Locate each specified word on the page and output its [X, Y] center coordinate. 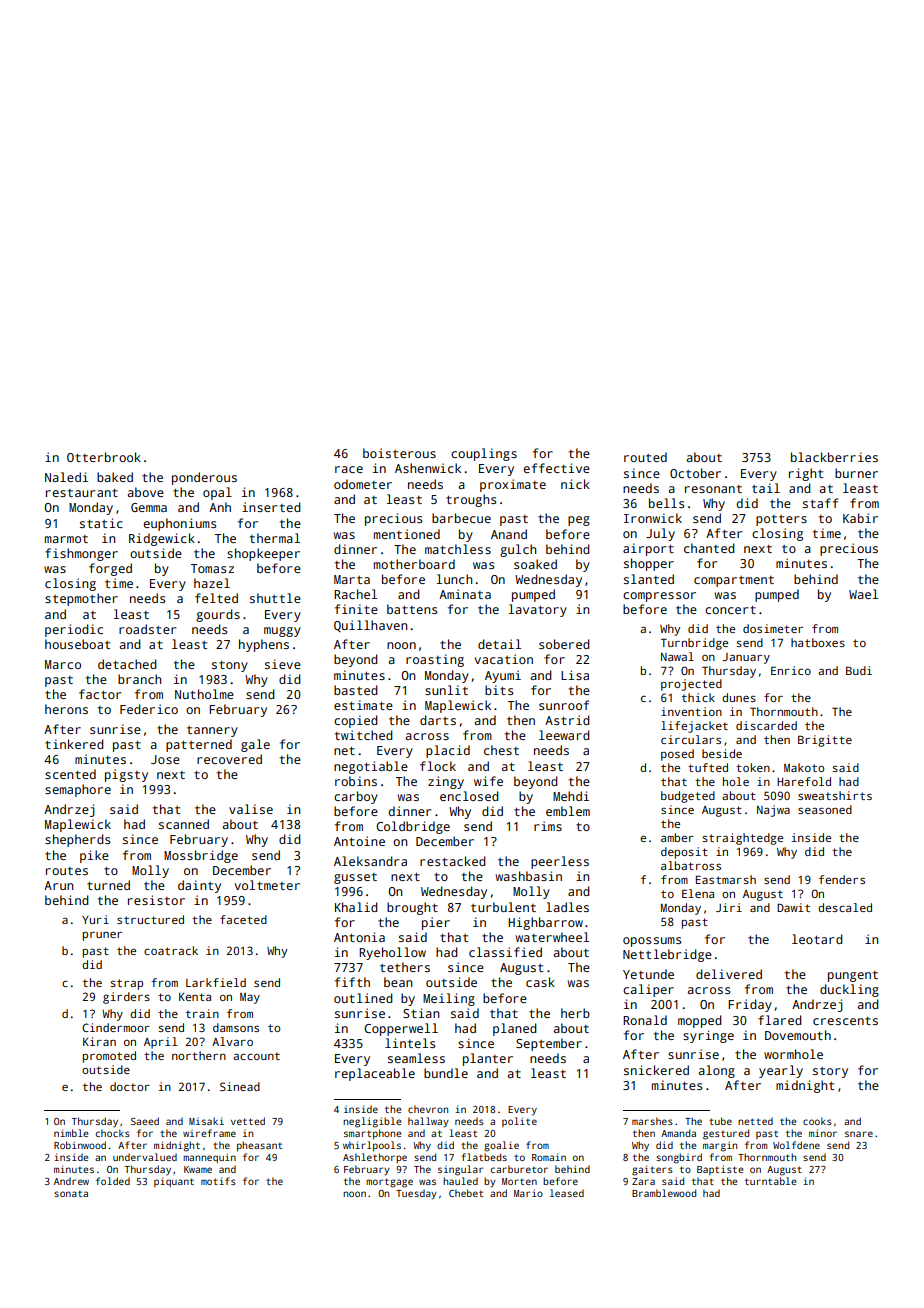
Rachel [355, 594]
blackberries [834, 457]
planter [488, 1059]
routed [645, 457]
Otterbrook [104, 457]
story [830, 1072]
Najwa [773, 811]
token [753, 767]
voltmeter [267, 885]
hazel [212, 583]
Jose [165, 759]
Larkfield [216, 982]
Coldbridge [413, 827]
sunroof [564, 705]
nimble [71, 1133]
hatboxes [818, 642]
